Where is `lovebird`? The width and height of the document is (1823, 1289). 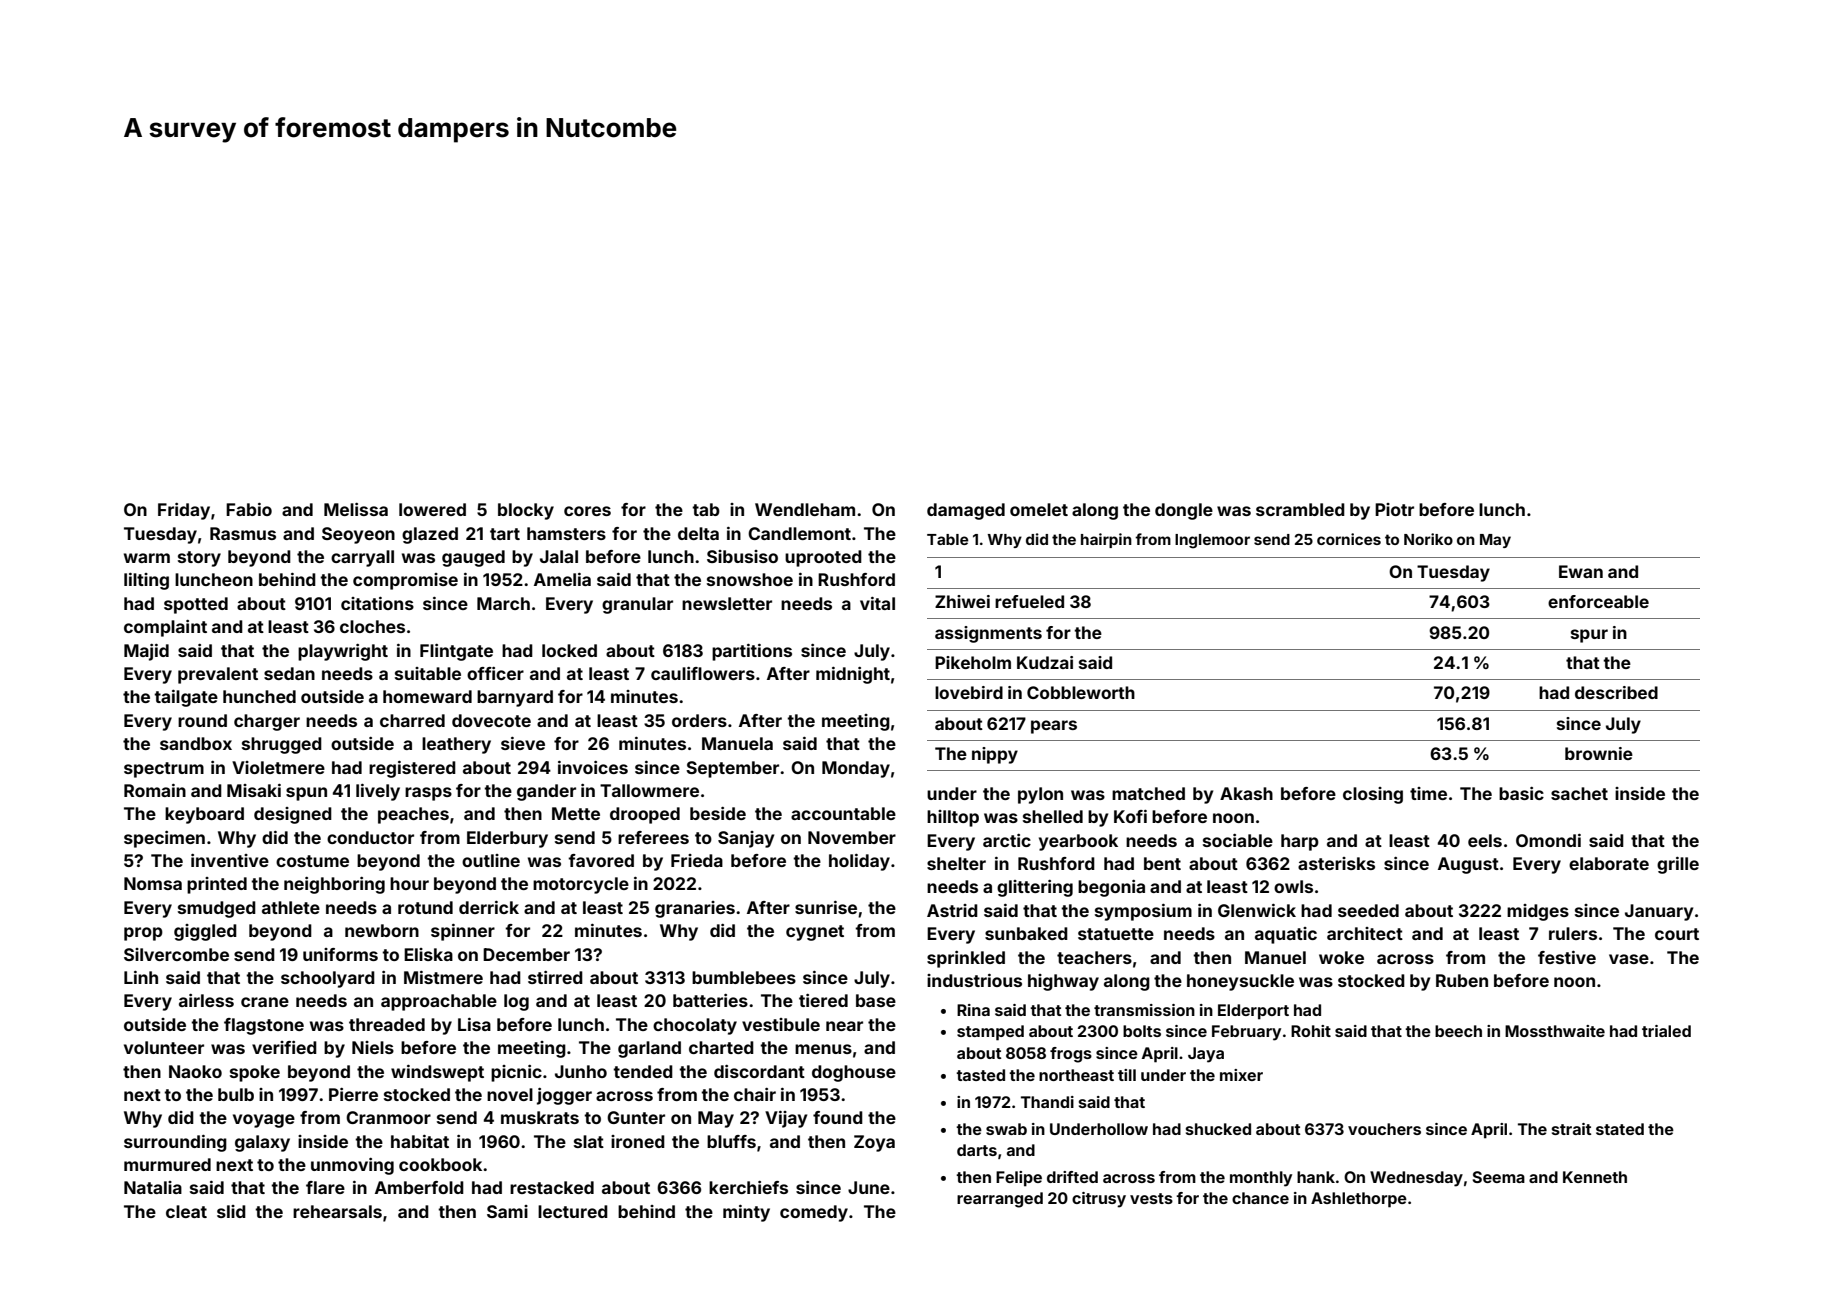 lovebird is located at coordinates (969, 692).
